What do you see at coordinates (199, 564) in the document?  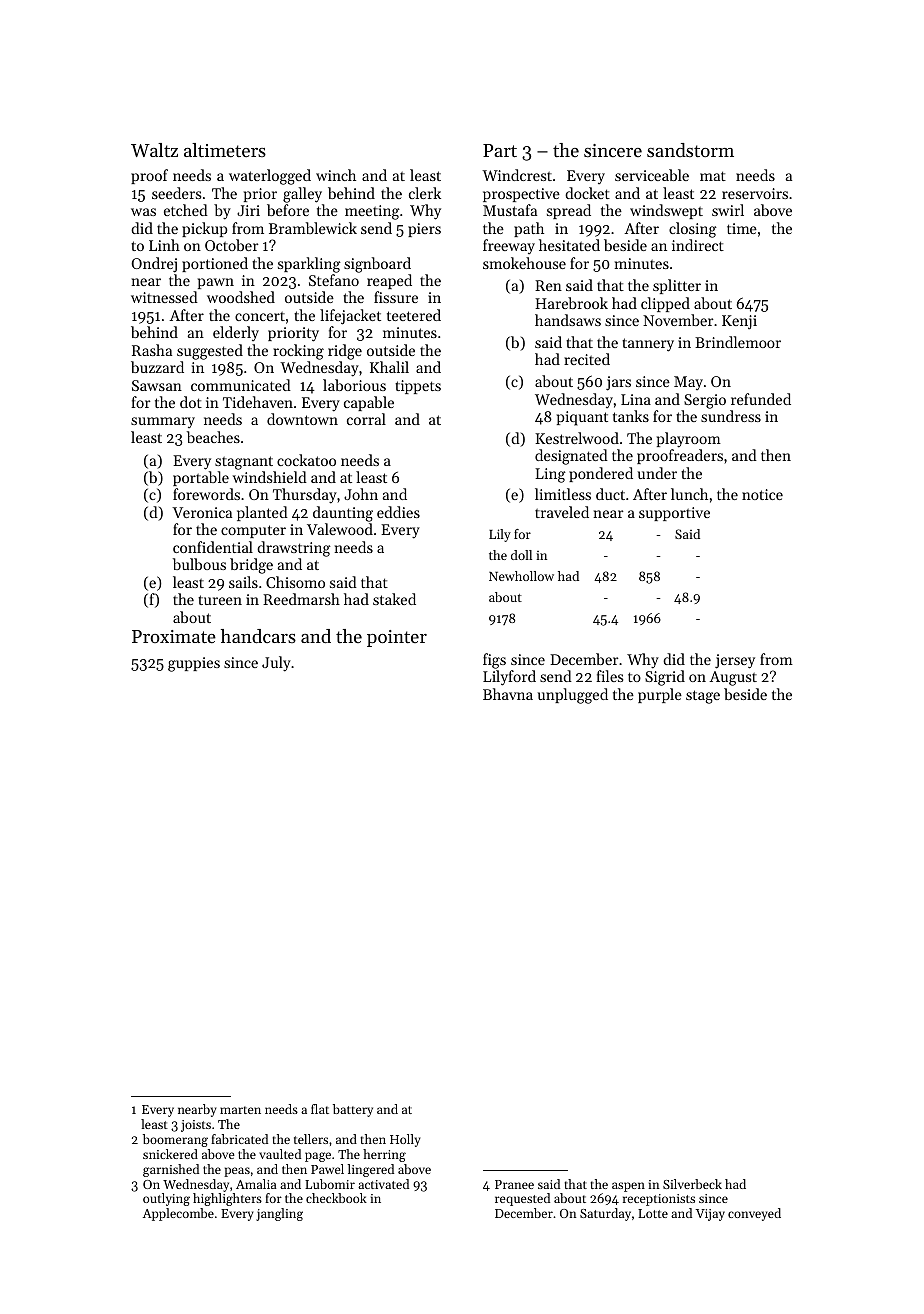 I see `bulbous` at bounding box center [199, 564].
